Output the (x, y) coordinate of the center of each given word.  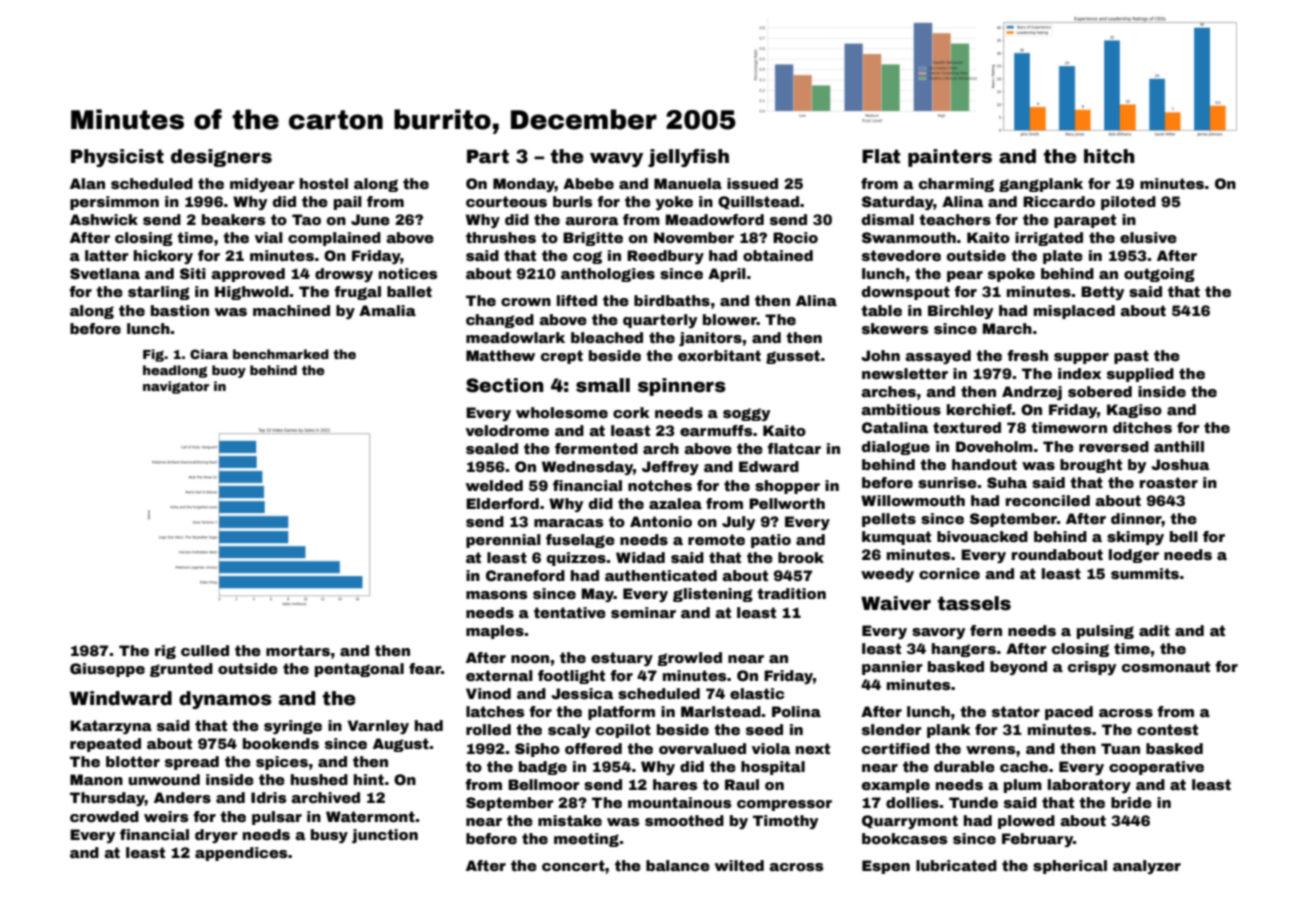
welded (494, 485)
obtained (778, 255)
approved (248, 275)
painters (950, 158)
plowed (1026, 822)
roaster (1169, 482)
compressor (784, 805)
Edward (769, 466)
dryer (216, 836)
